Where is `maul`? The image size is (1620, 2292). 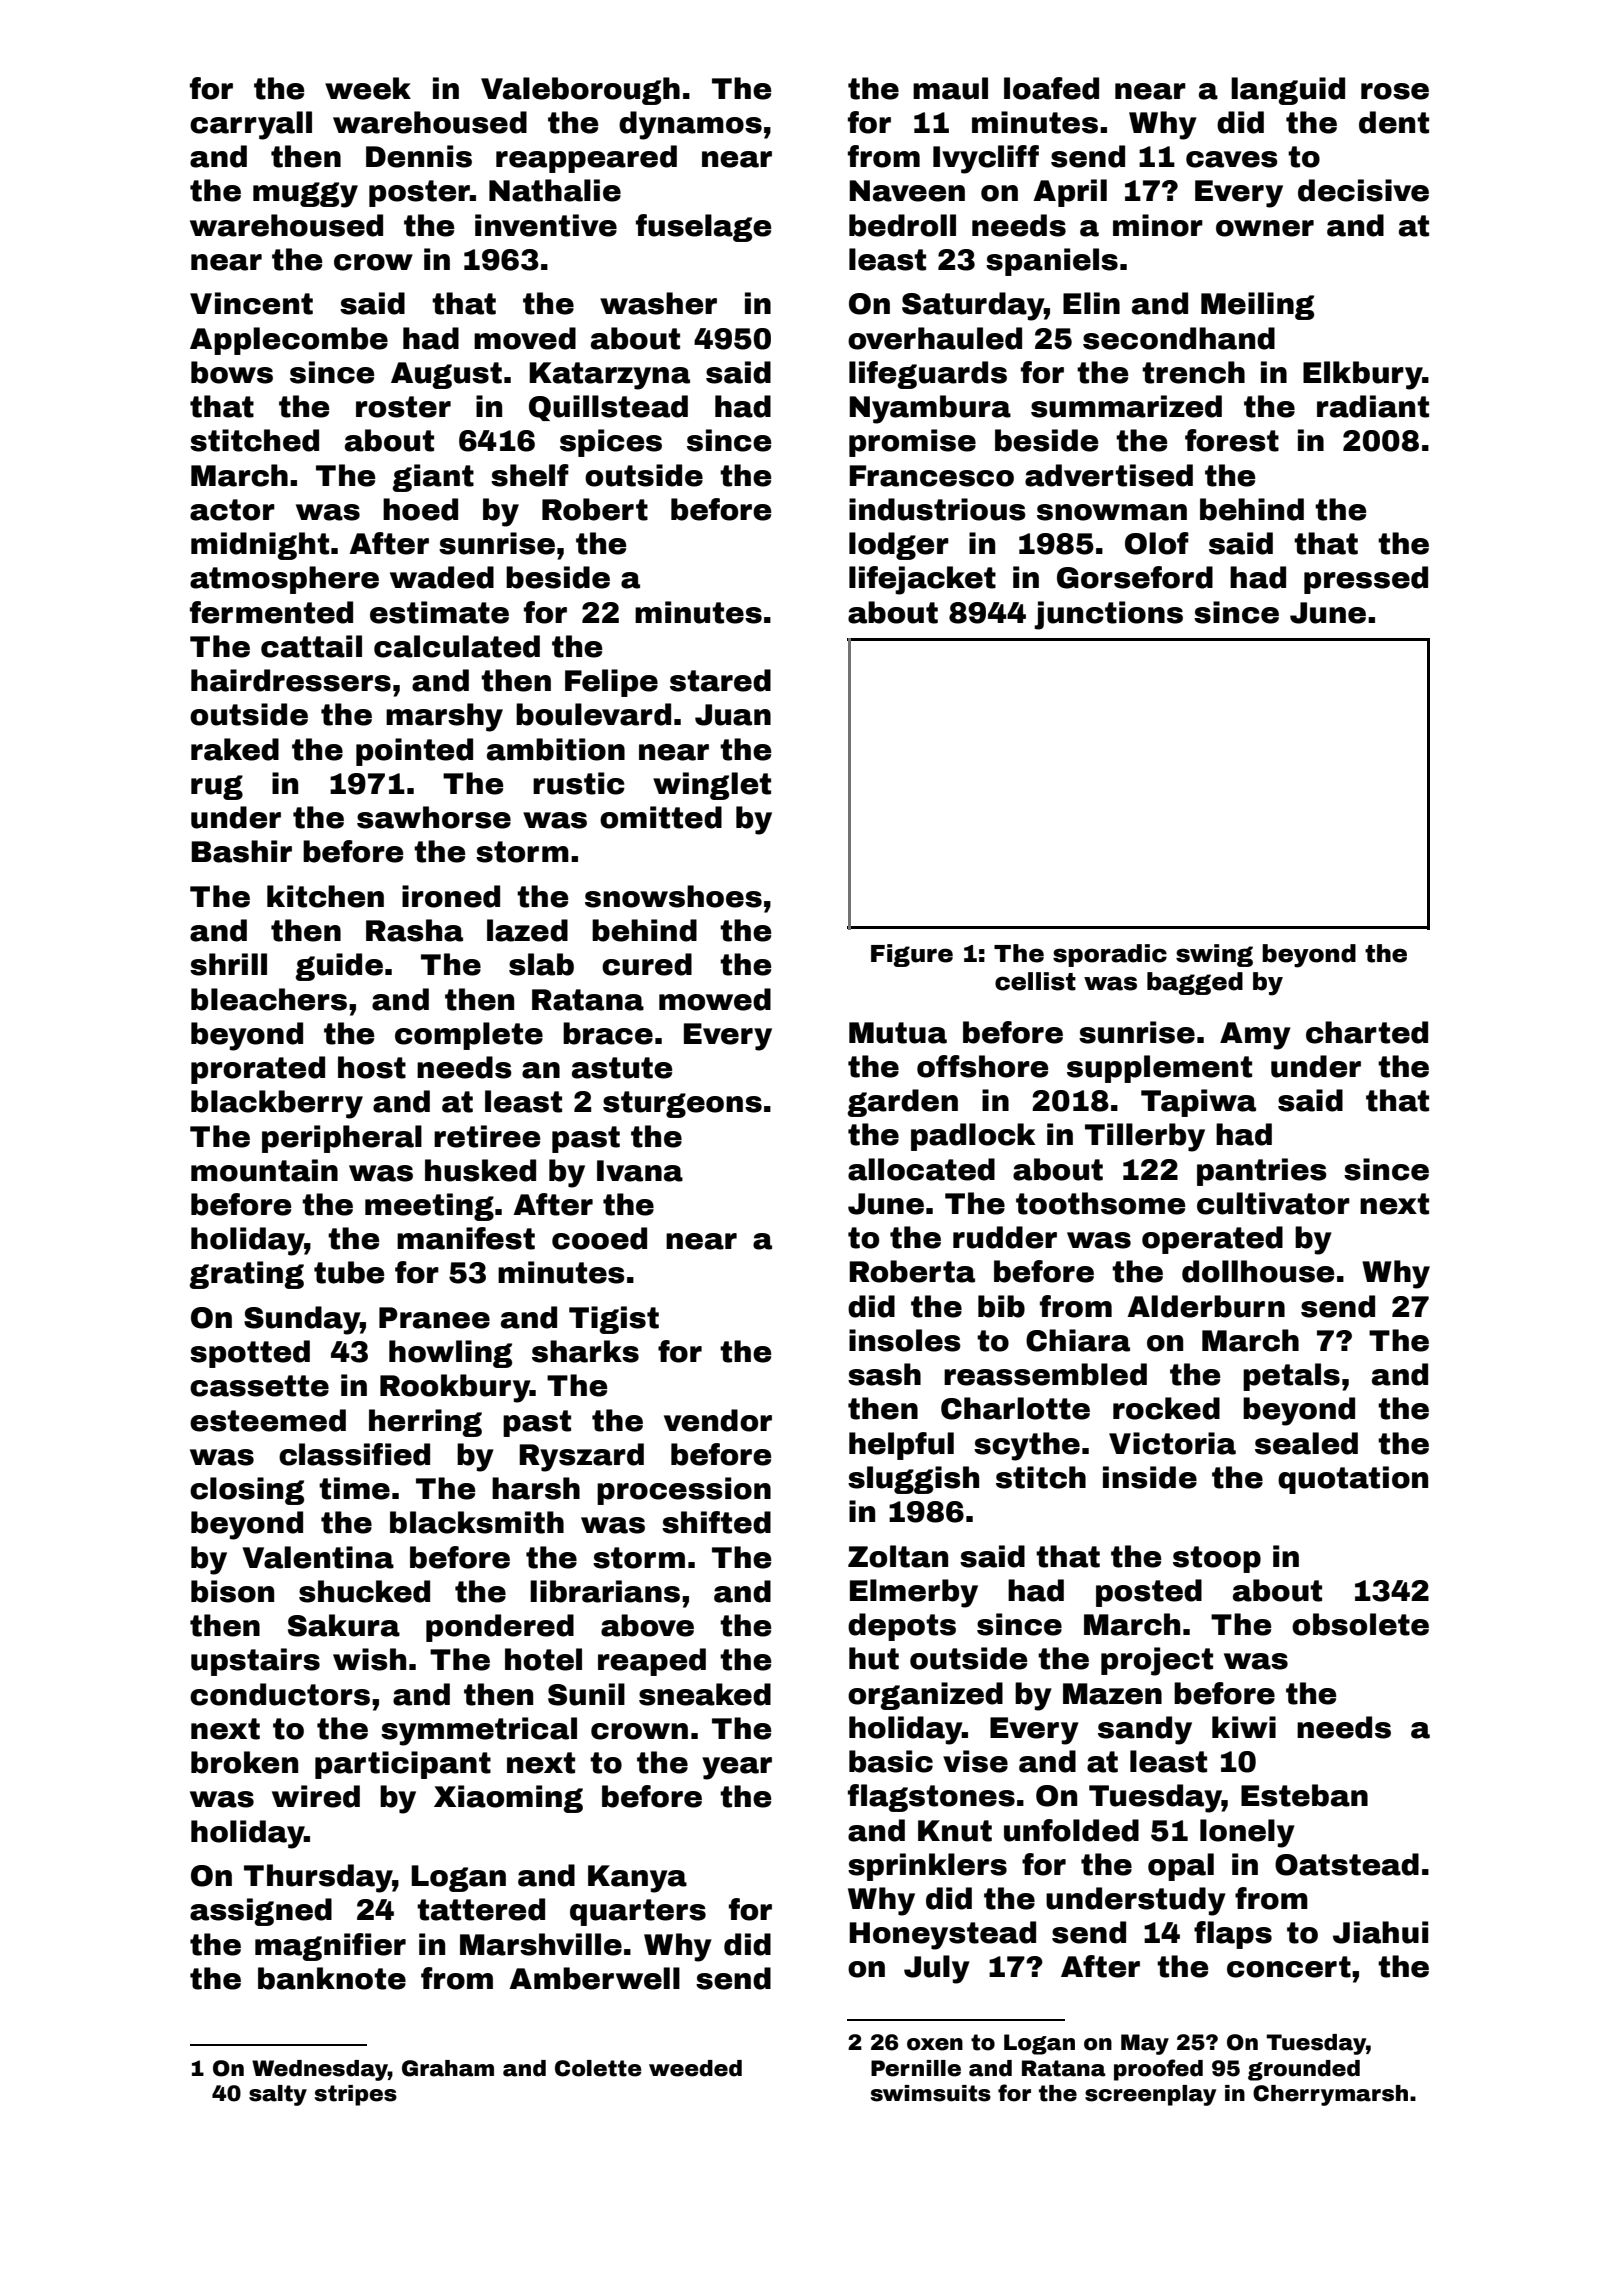
maul is located at coordinates (950, 88).
